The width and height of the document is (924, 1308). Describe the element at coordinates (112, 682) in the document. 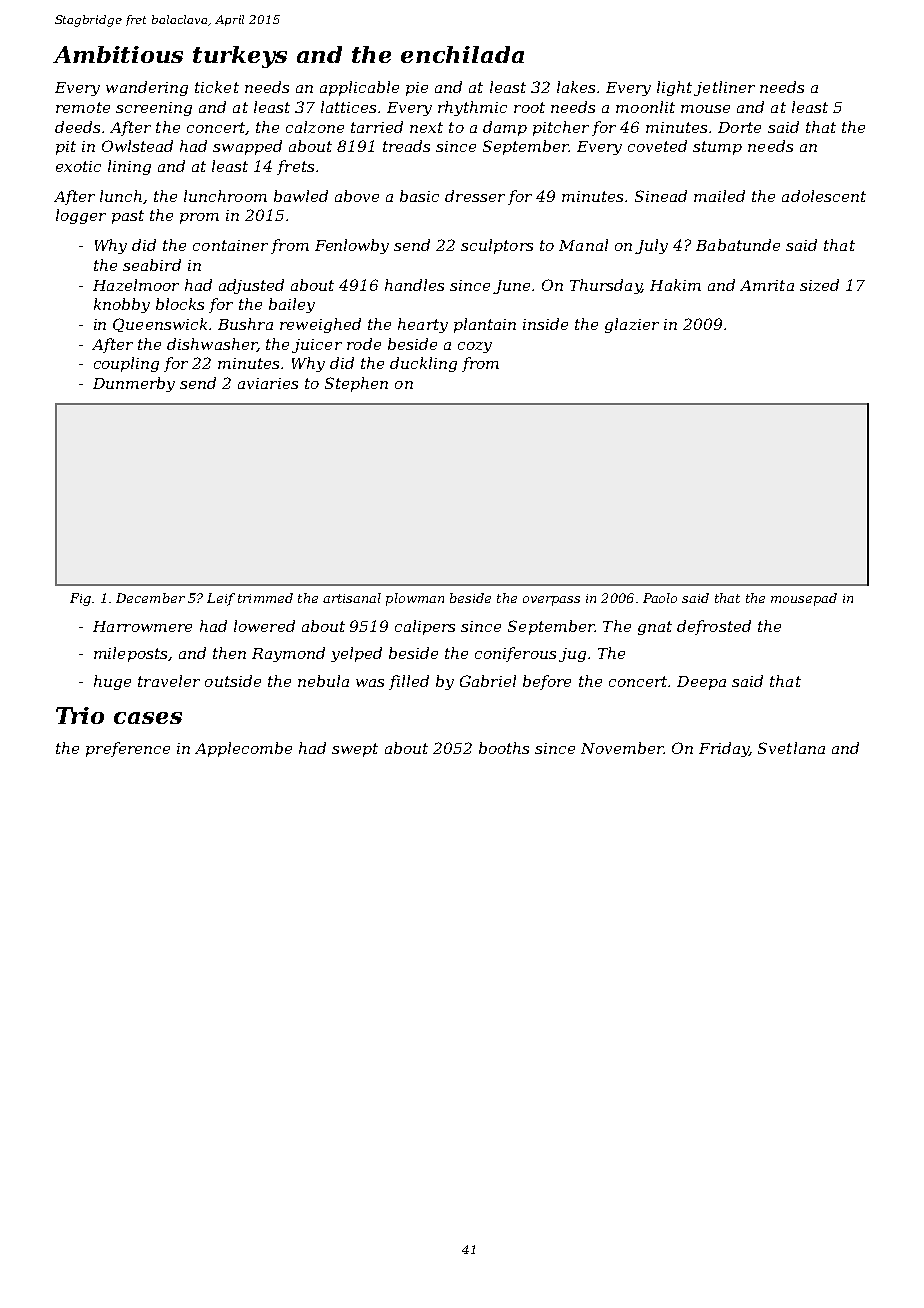

I see `huge` at that location.
